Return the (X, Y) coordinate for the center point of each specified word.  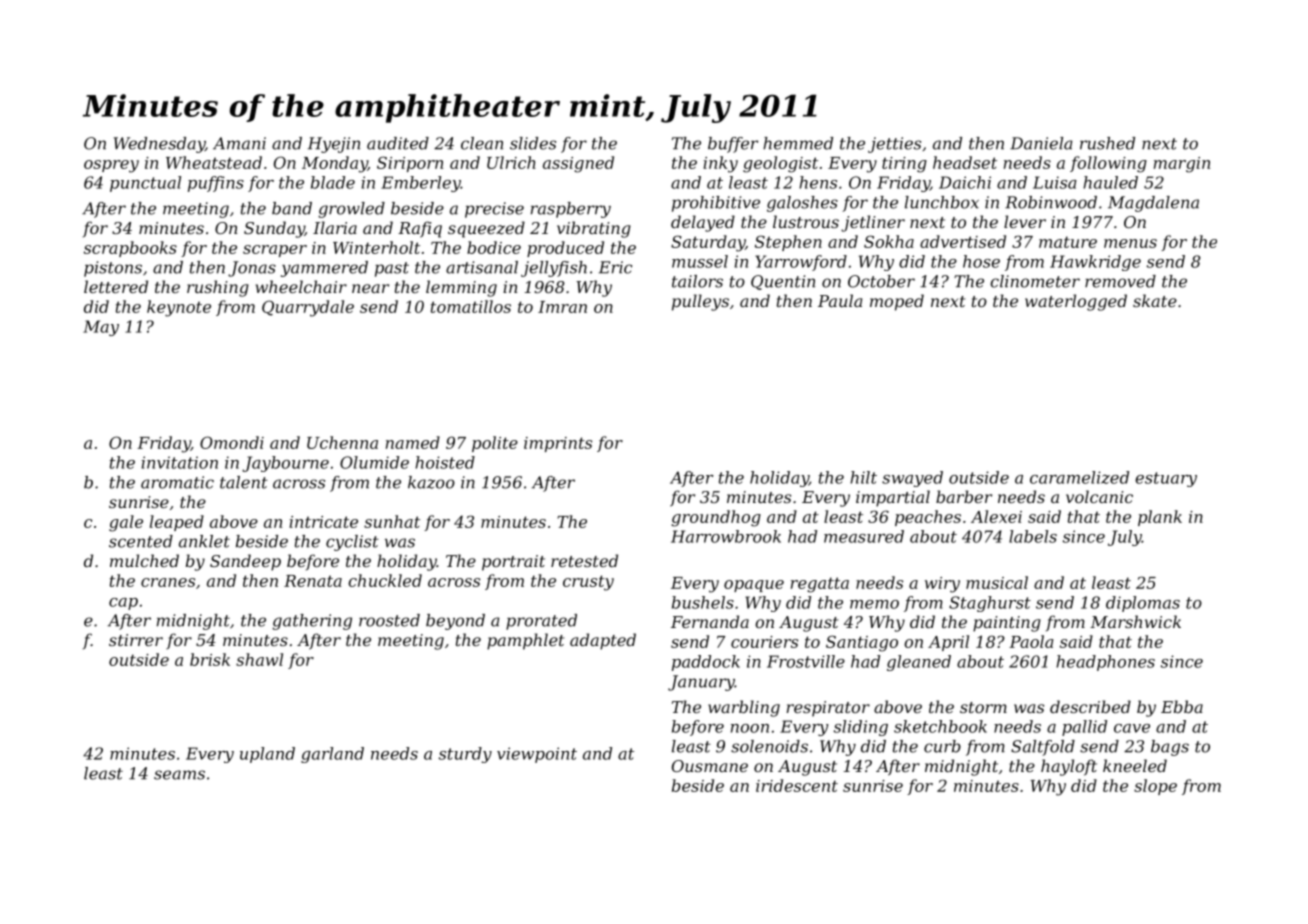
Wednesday (159, 145)
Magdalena (1153, 204)
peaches (928, 518)
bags (1170, 748)
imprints (558, 444)
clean (482, 143)
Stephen (788, 243)
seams (179, 775)
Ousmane (710, 766)
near (370, 288)
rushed (1107, 143)
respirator (828, 709)
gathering (312, 622)
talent (244, 482)
